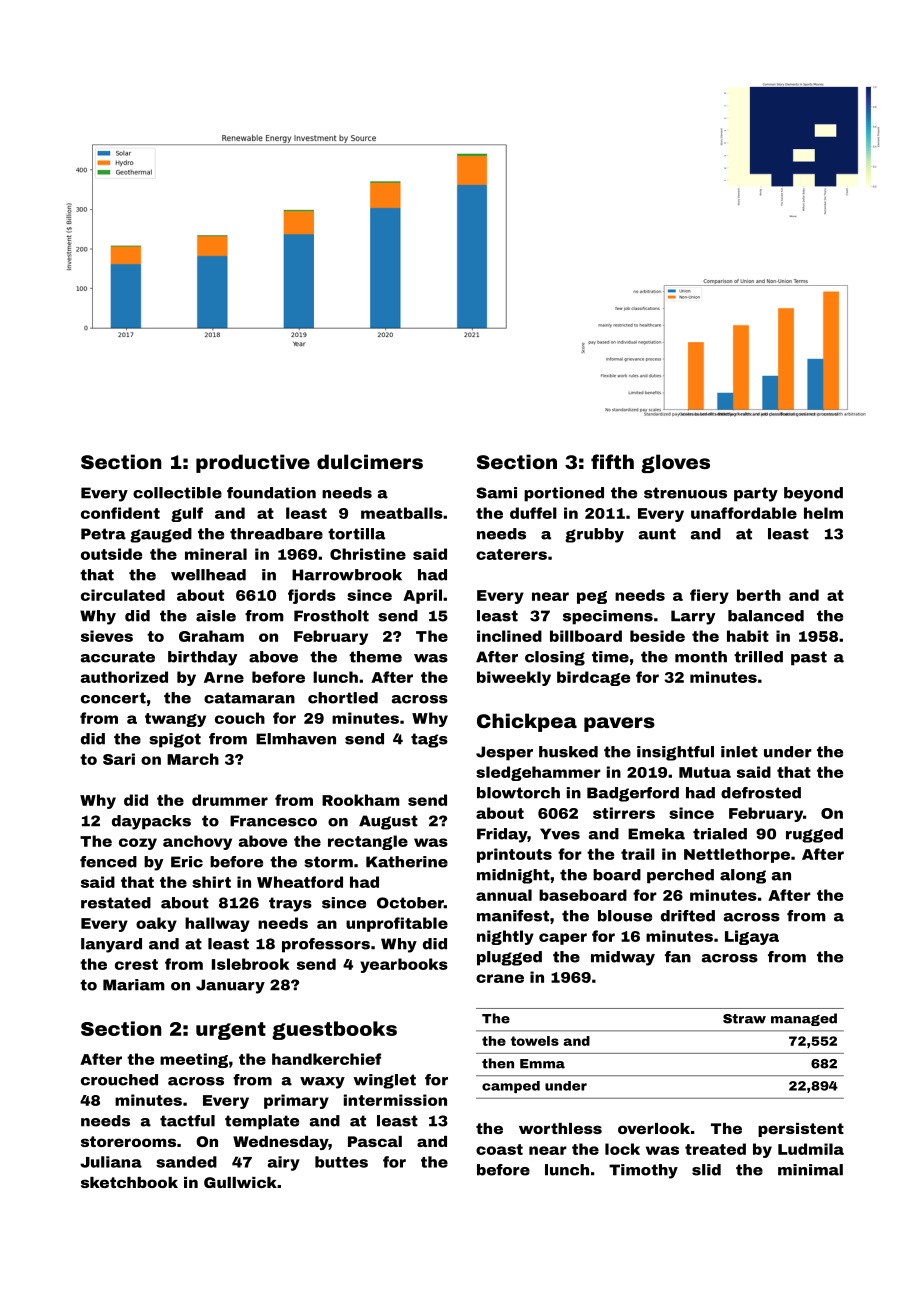 The width and height of the page is (924, 1311). I want to click on sketchbook, so click(129, 1182).
